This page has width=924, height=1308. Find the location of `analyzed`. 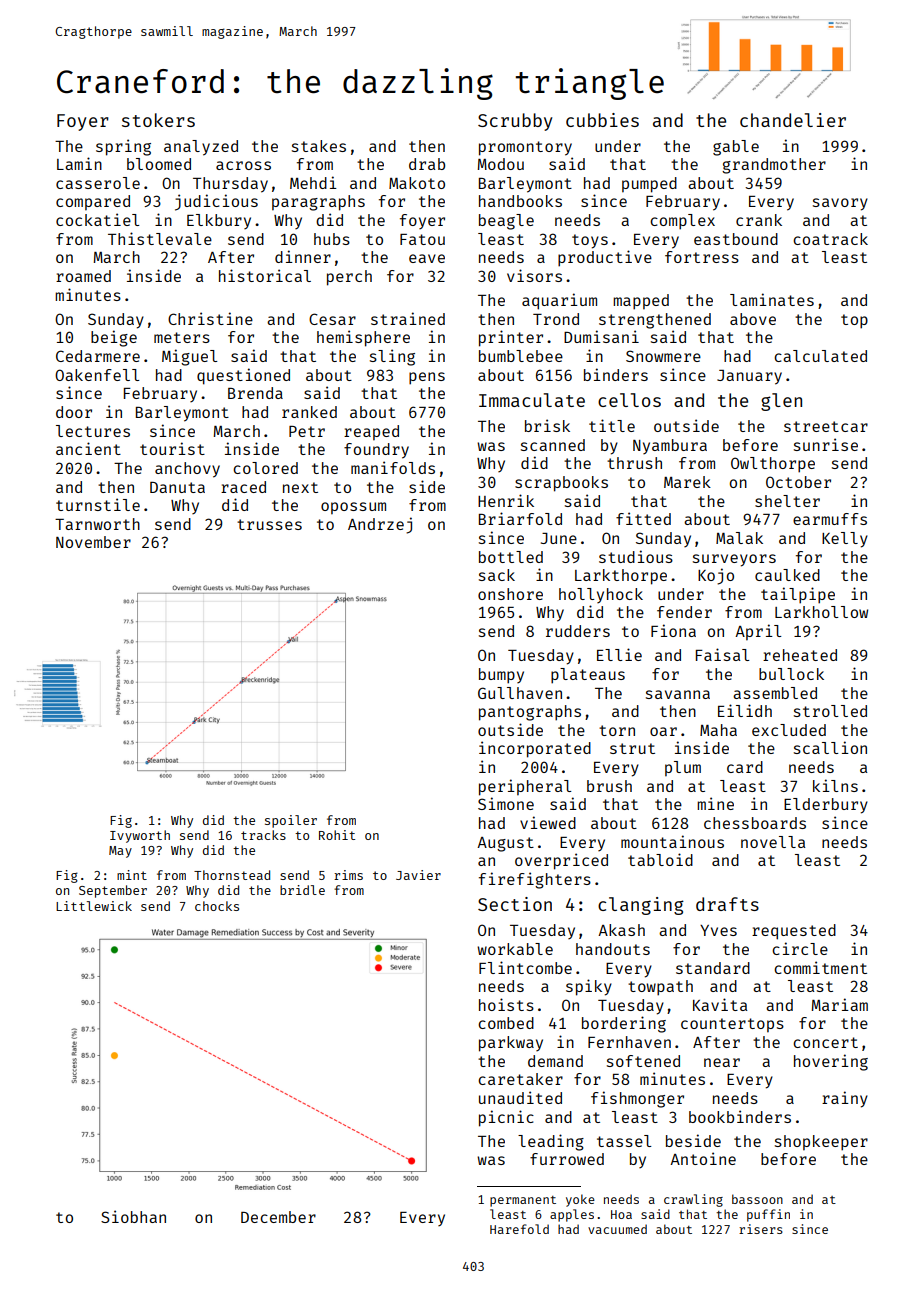

analyzed is located at coordinates (201, 148).
